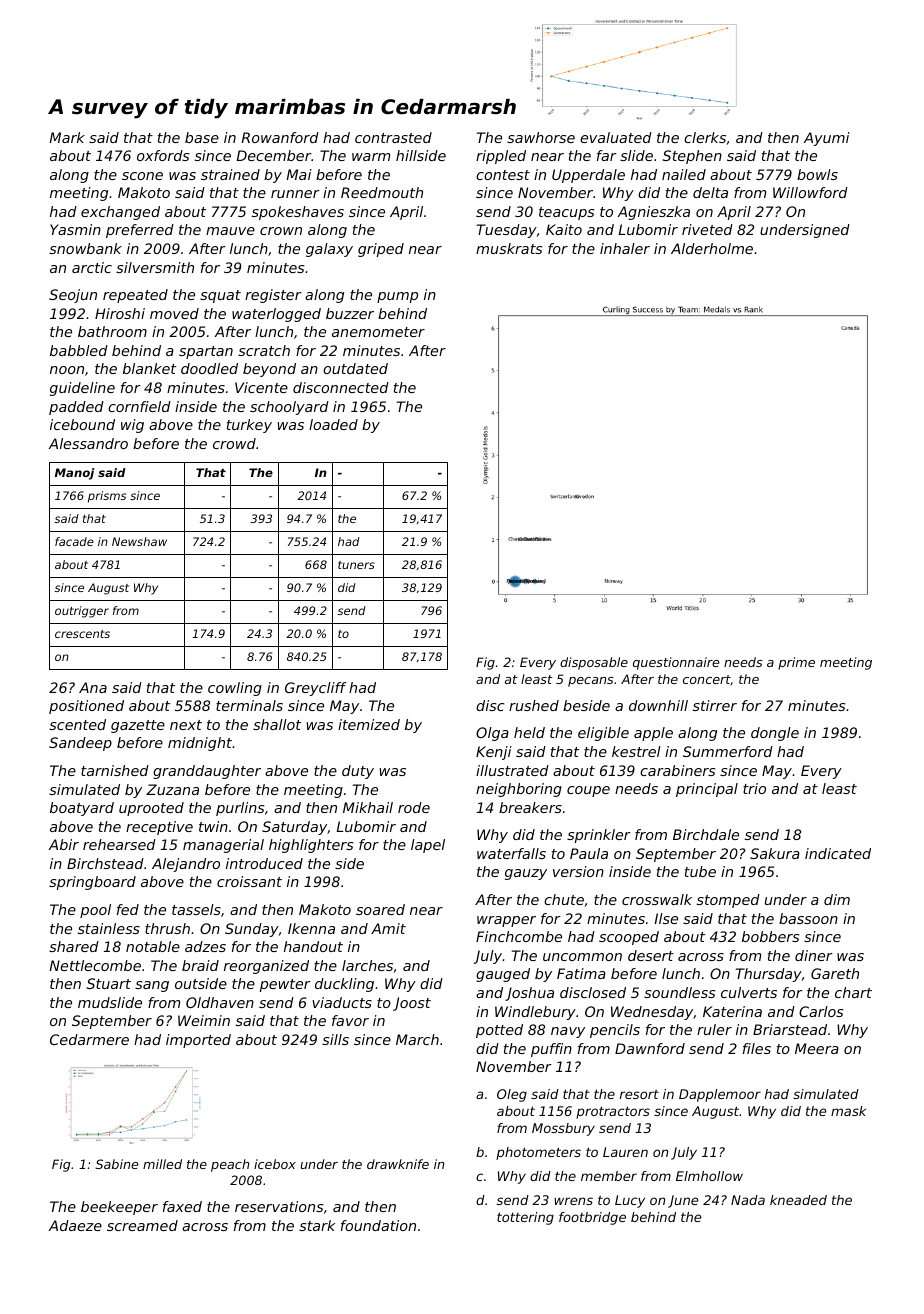 The image size is (924, 1314). What do you see at coordinates (412, 1004) in the screenshot?
I see `Joost` at bounding box center [412, 1004].
